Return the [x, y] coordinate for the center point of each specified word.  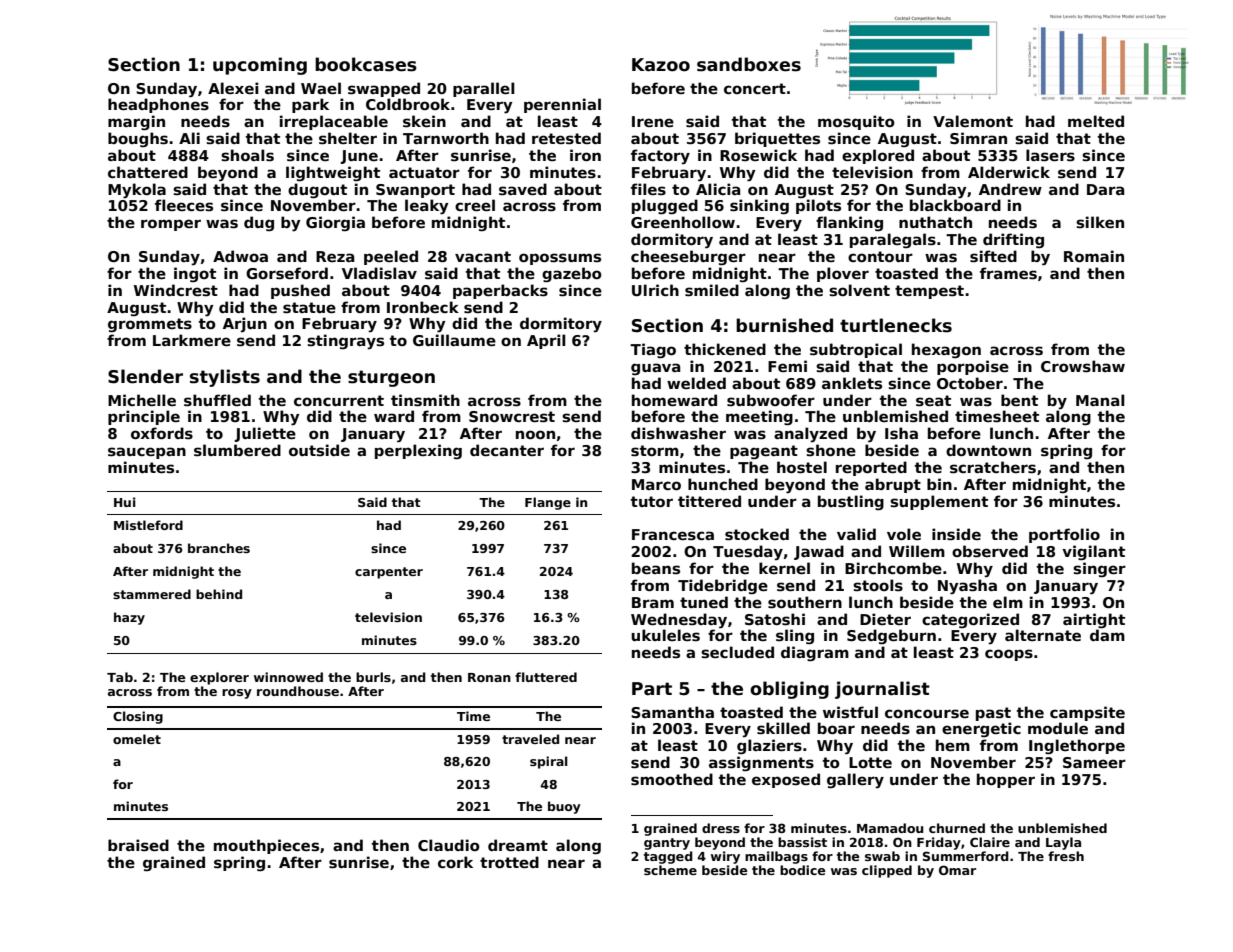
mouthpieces [266, 846]
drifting [1013, 240]
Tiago [653, 350]
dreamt [518, 845]
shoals [247, 155]
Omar [957, 870]
